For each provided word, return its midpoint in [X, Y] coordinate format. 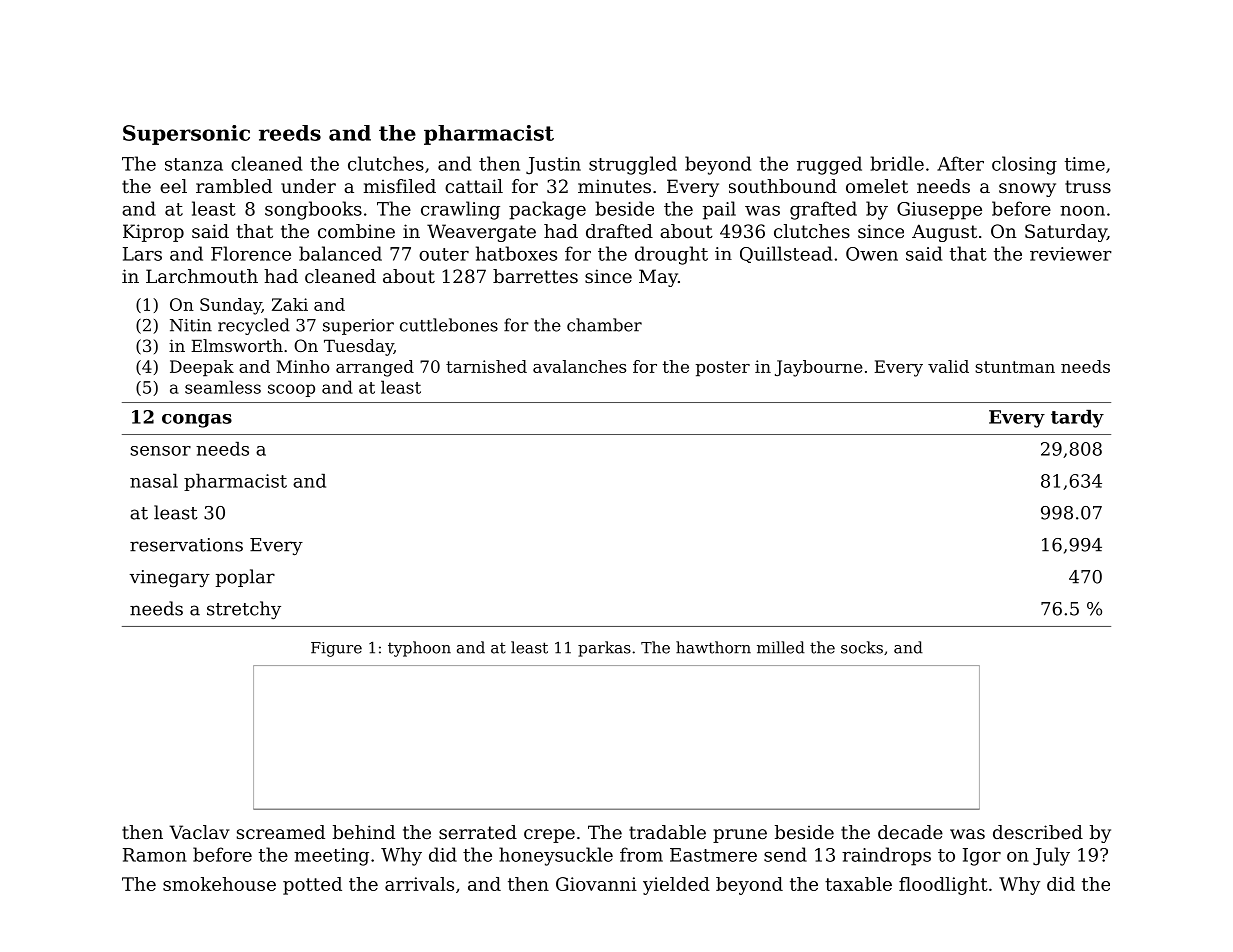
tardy [1077, 418]
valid [948, 366]
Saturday [1066, 233]
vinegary [170, 578]
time [1085, 164]
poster [723, 369]
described [1038, 832]
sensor [161, 451]
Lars [142, 254]
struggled [633, 165]
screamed [281, 832]
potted [312, 886]
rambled [234, 186]
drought [671, 255]
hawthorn [713, 647]
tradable [667, 832]
